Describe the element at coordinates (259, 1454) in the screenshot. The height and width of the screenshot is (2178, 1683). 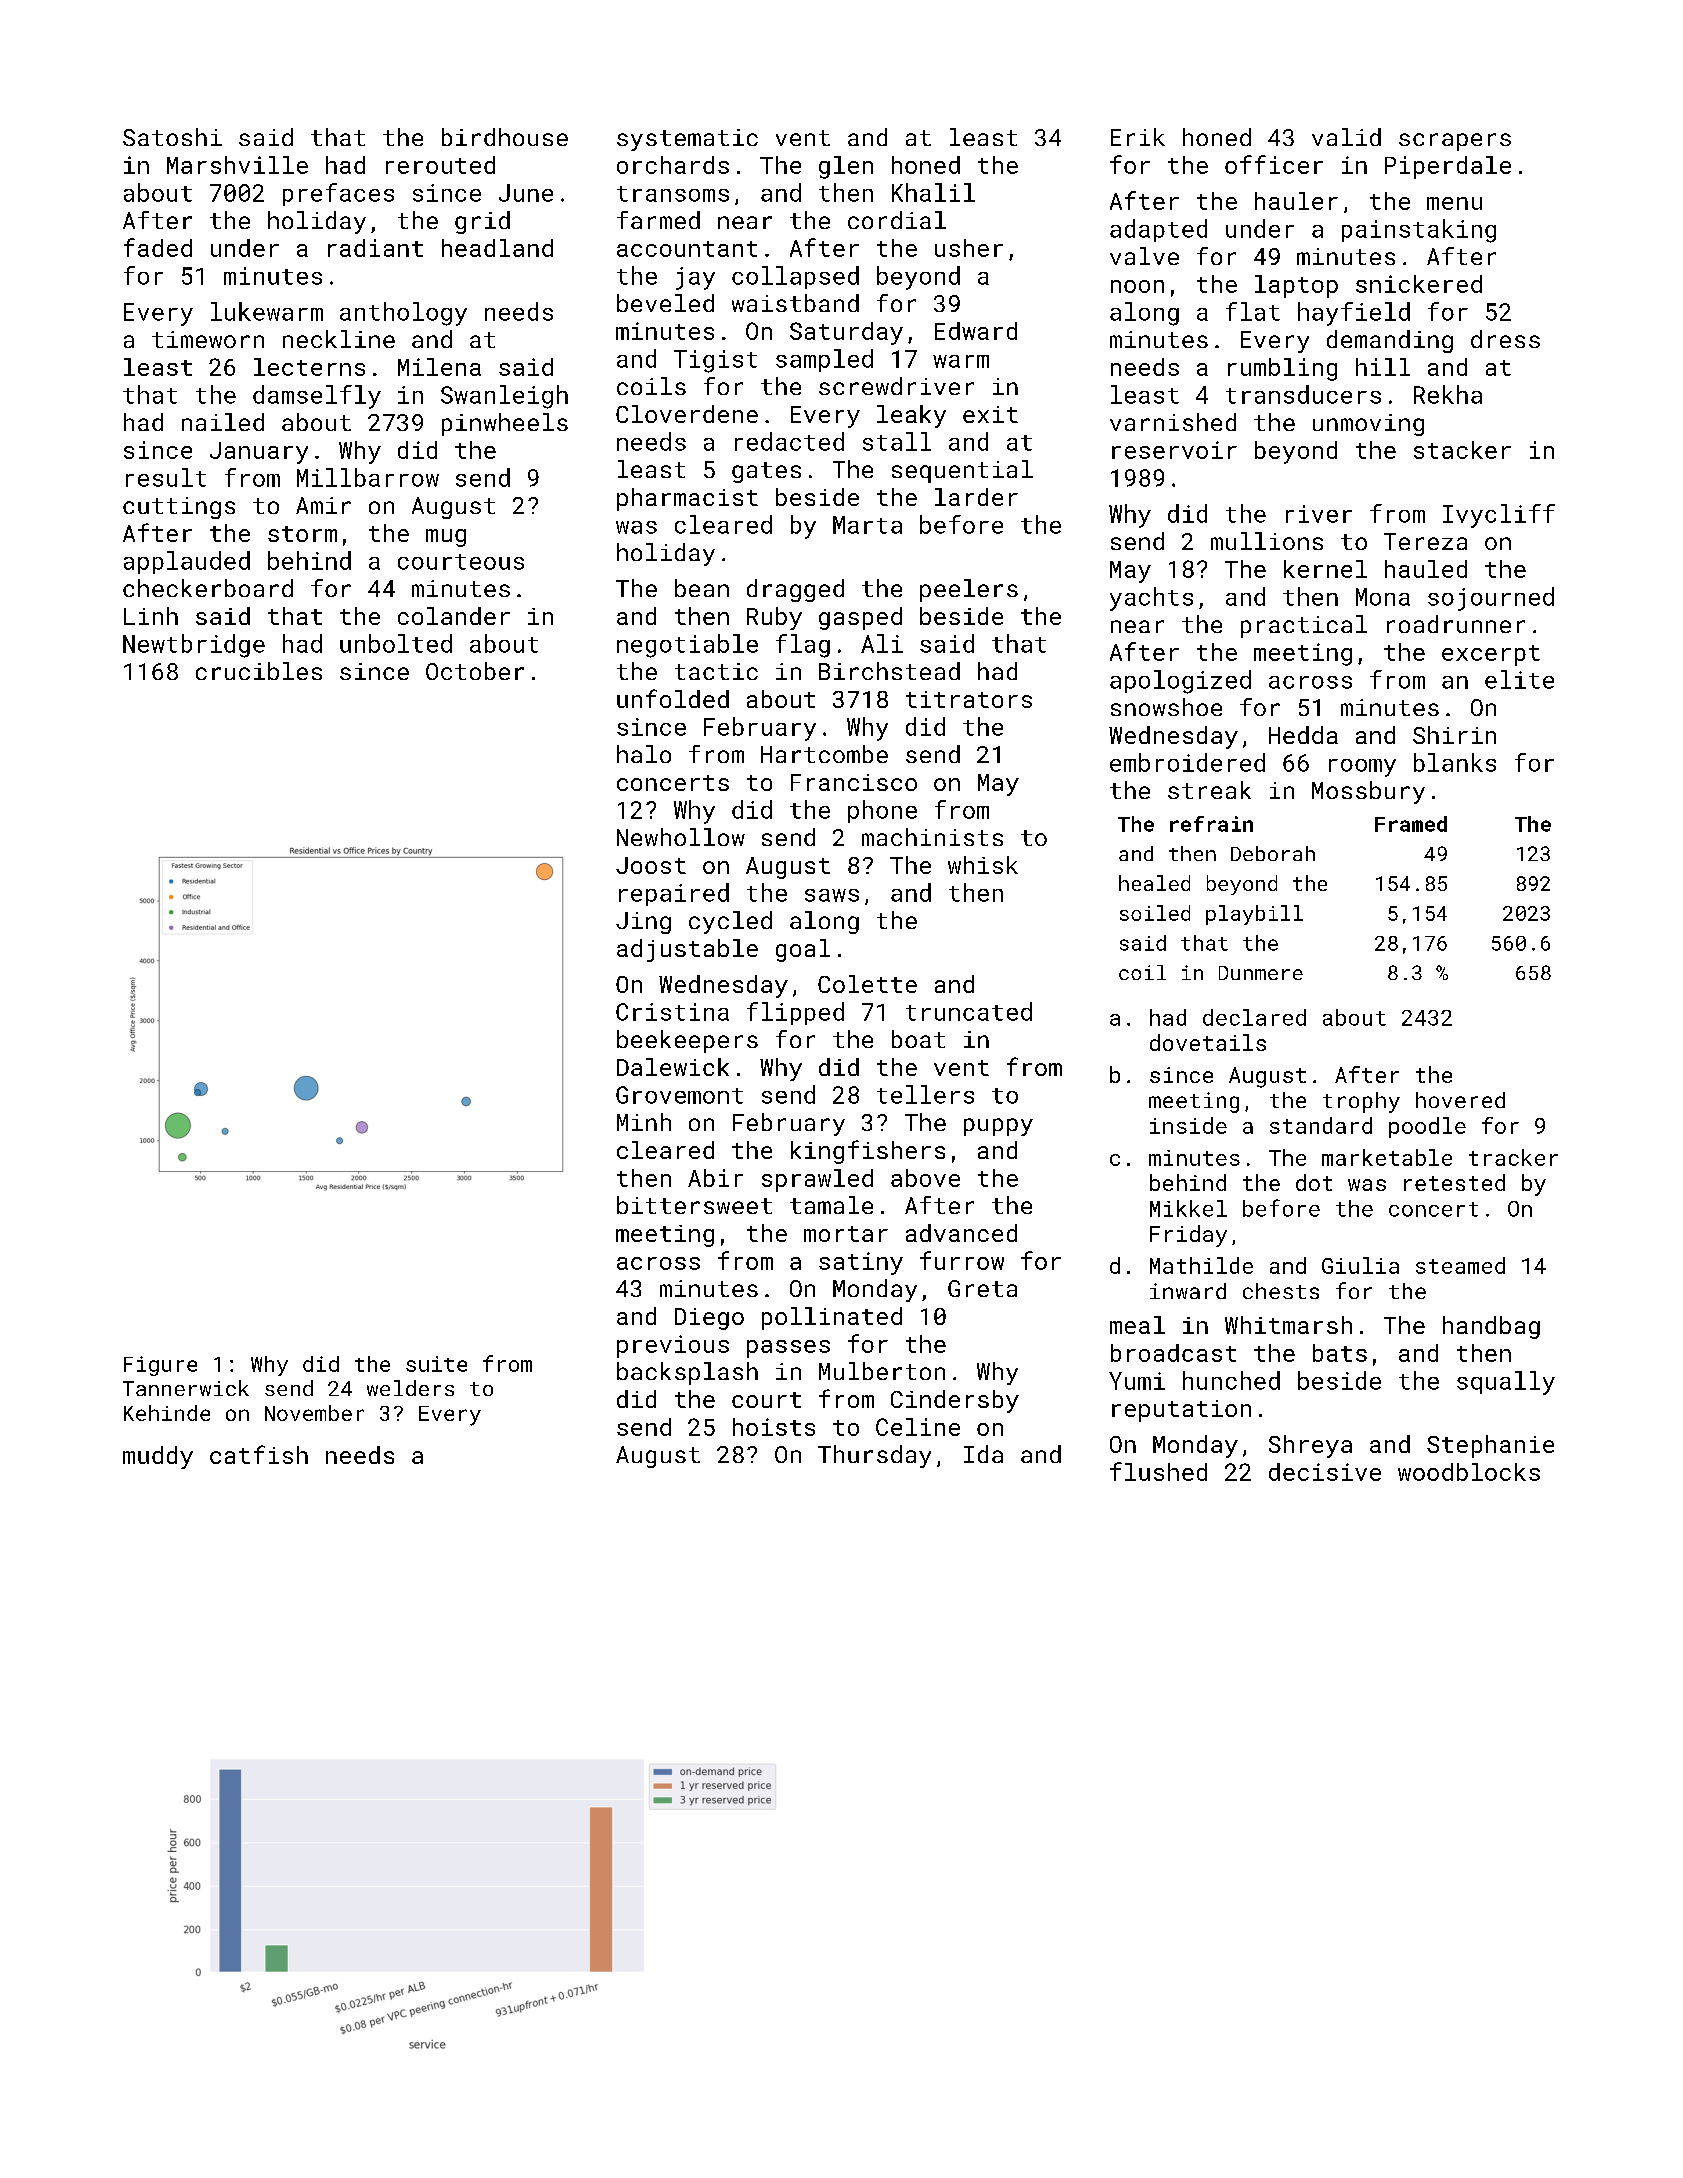
I see `catfish` at that location.
